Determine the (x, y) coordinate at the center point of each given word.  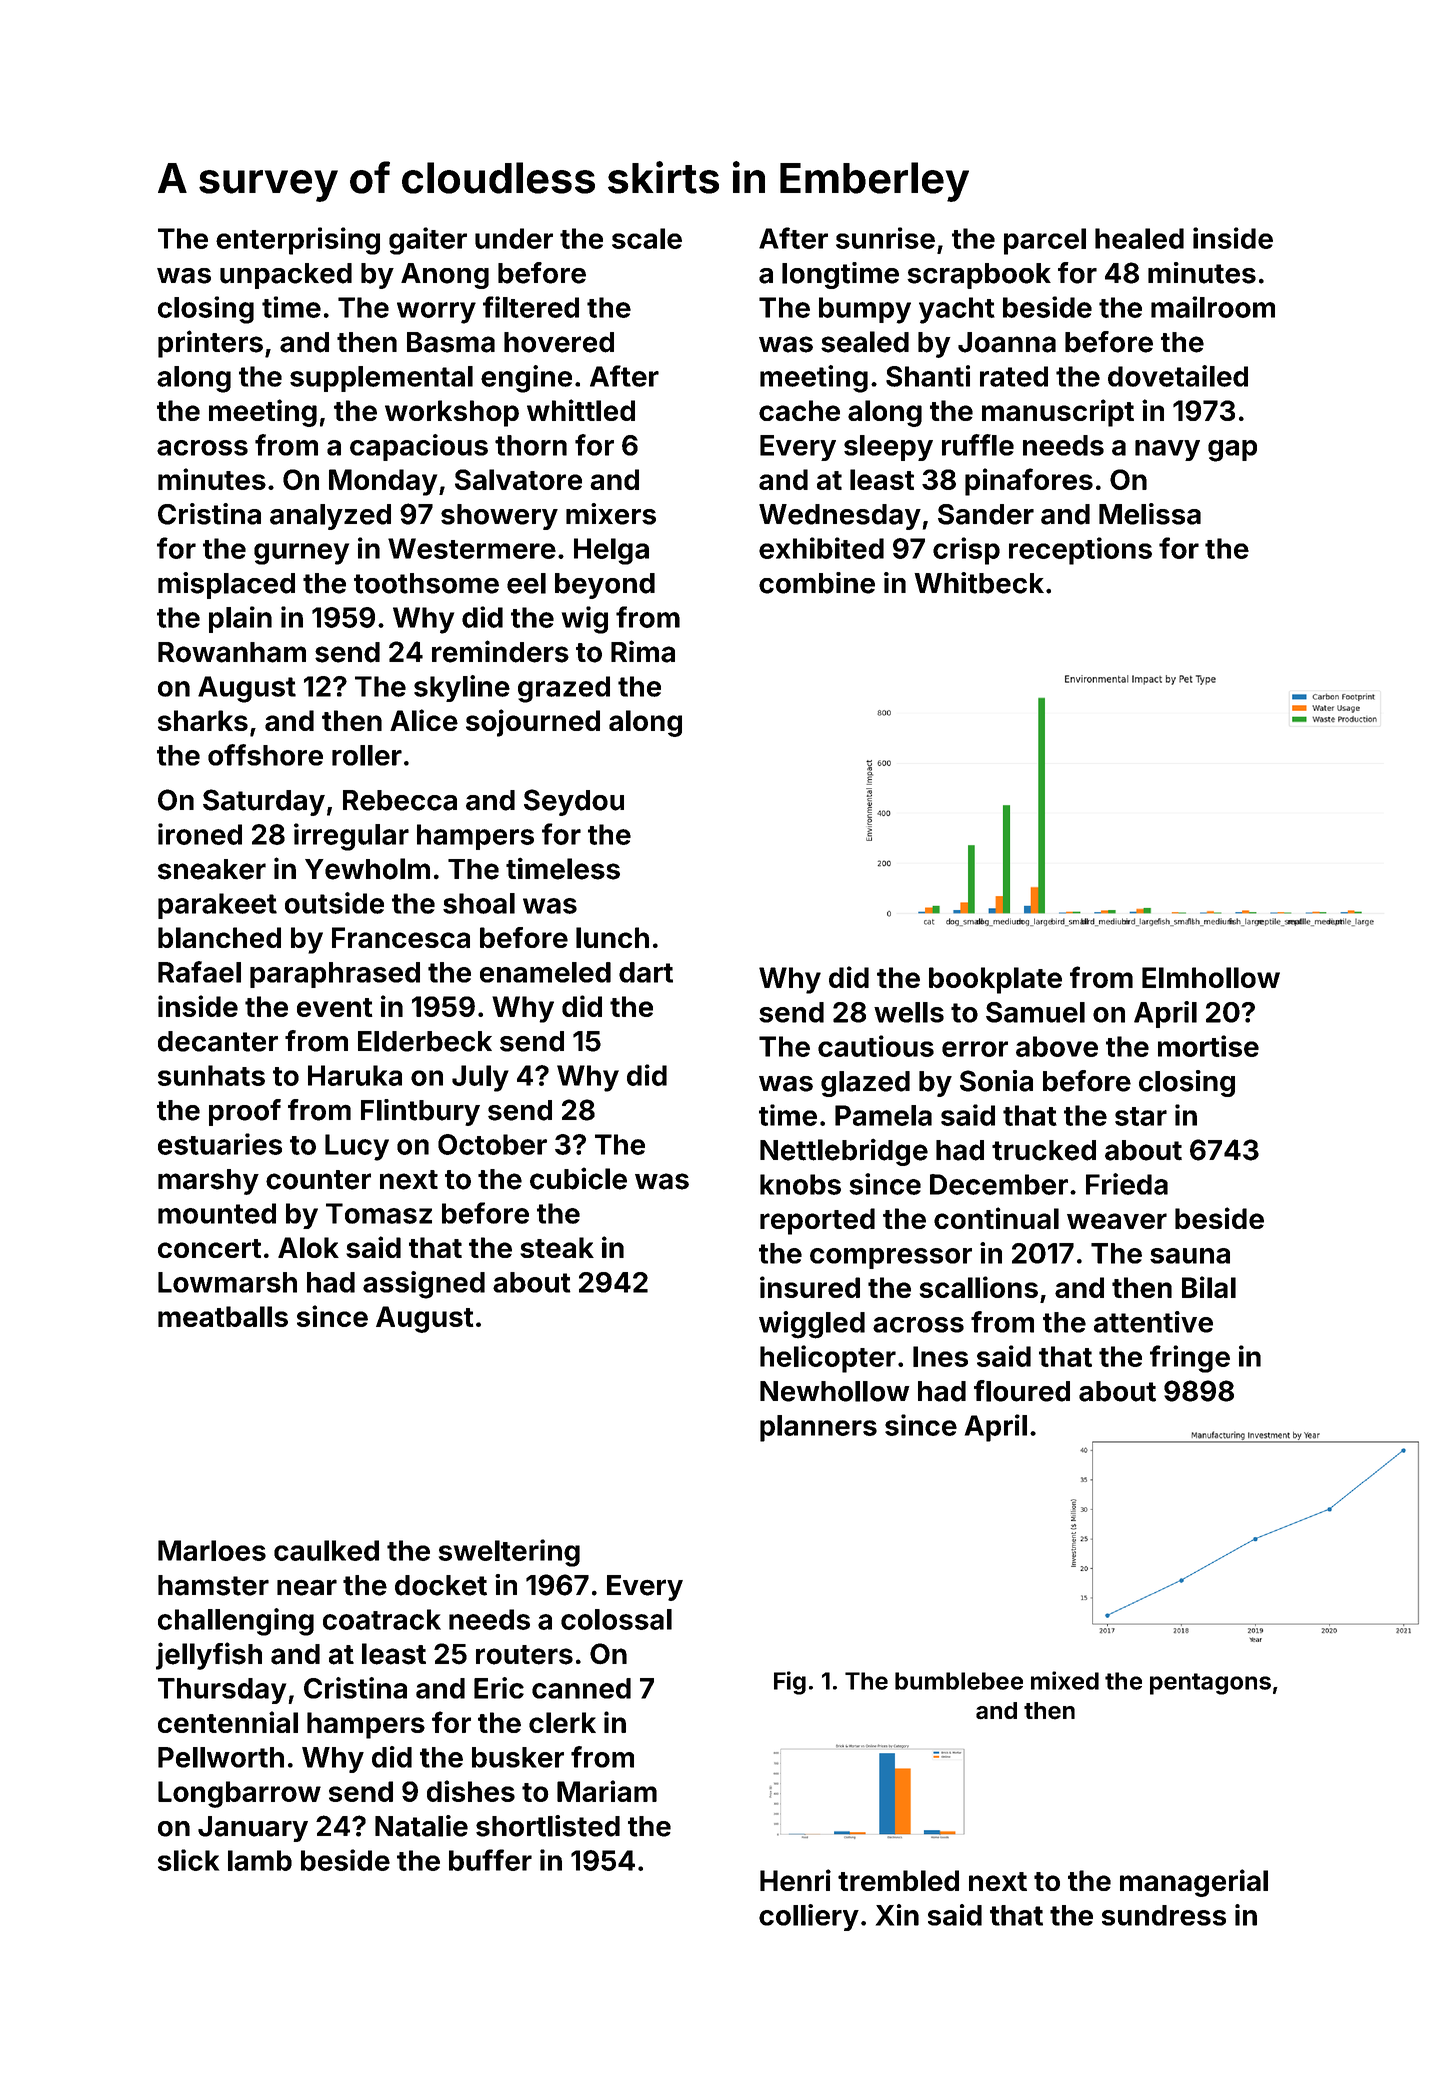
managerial (1194, 1883)
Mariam (607, 1791)
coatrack (382, 1619)
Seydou (574, 802)
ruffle (978, 445)
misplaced (226, 585)
